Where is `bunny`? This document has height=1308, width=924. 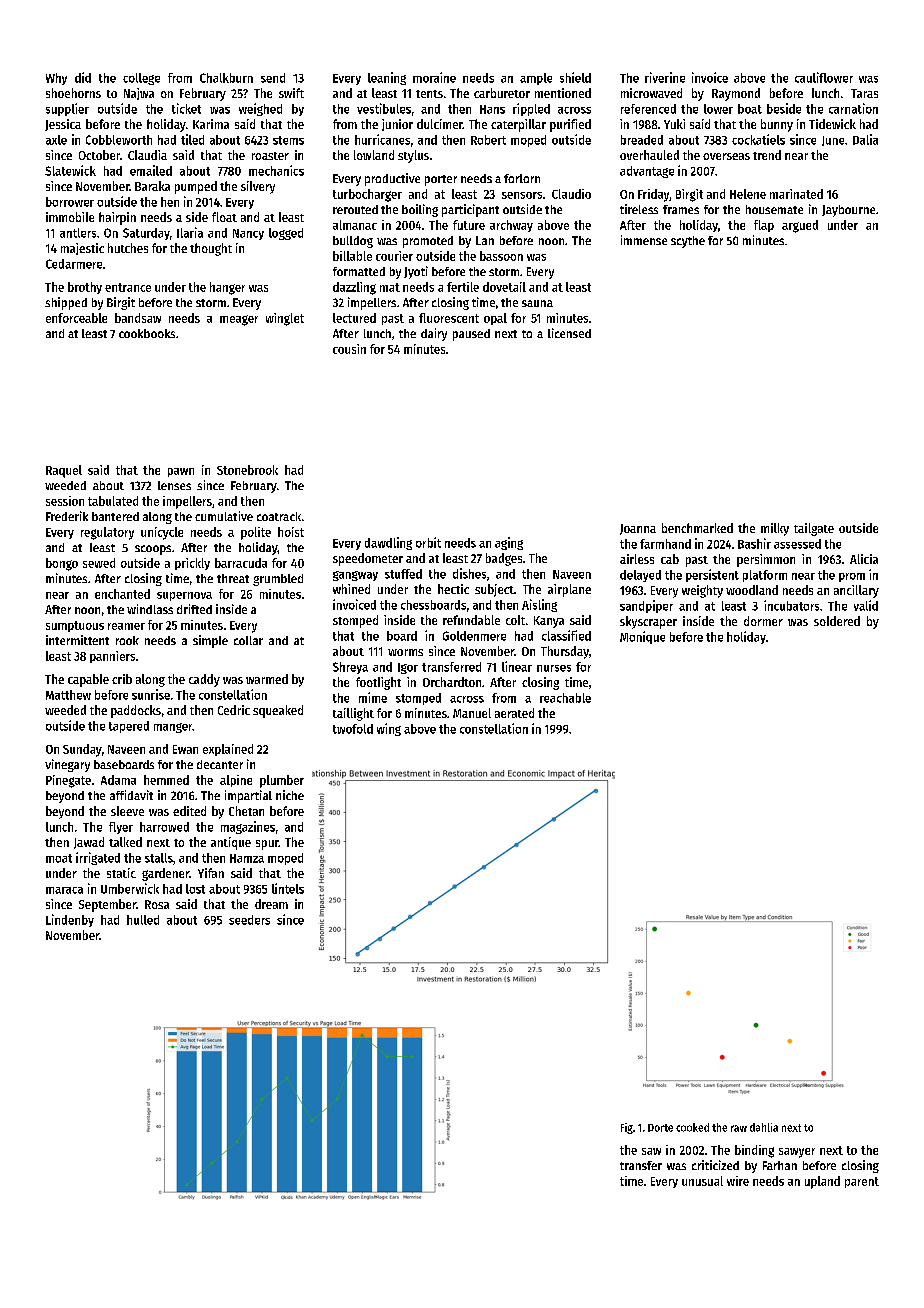 bunny is located at coordinates (777, 125).
